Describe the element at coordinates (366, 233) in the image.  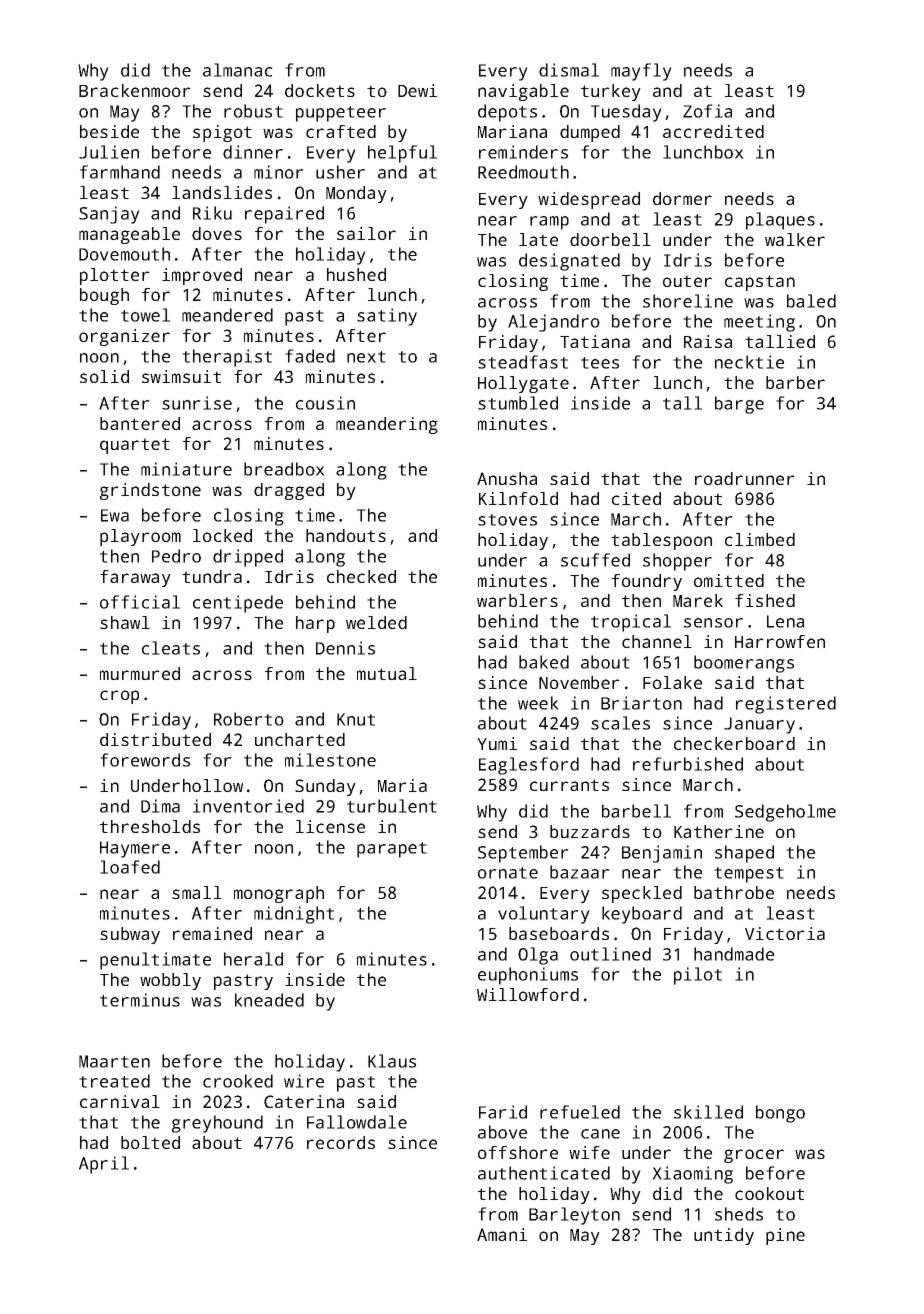
I see `sailor` at that location.
